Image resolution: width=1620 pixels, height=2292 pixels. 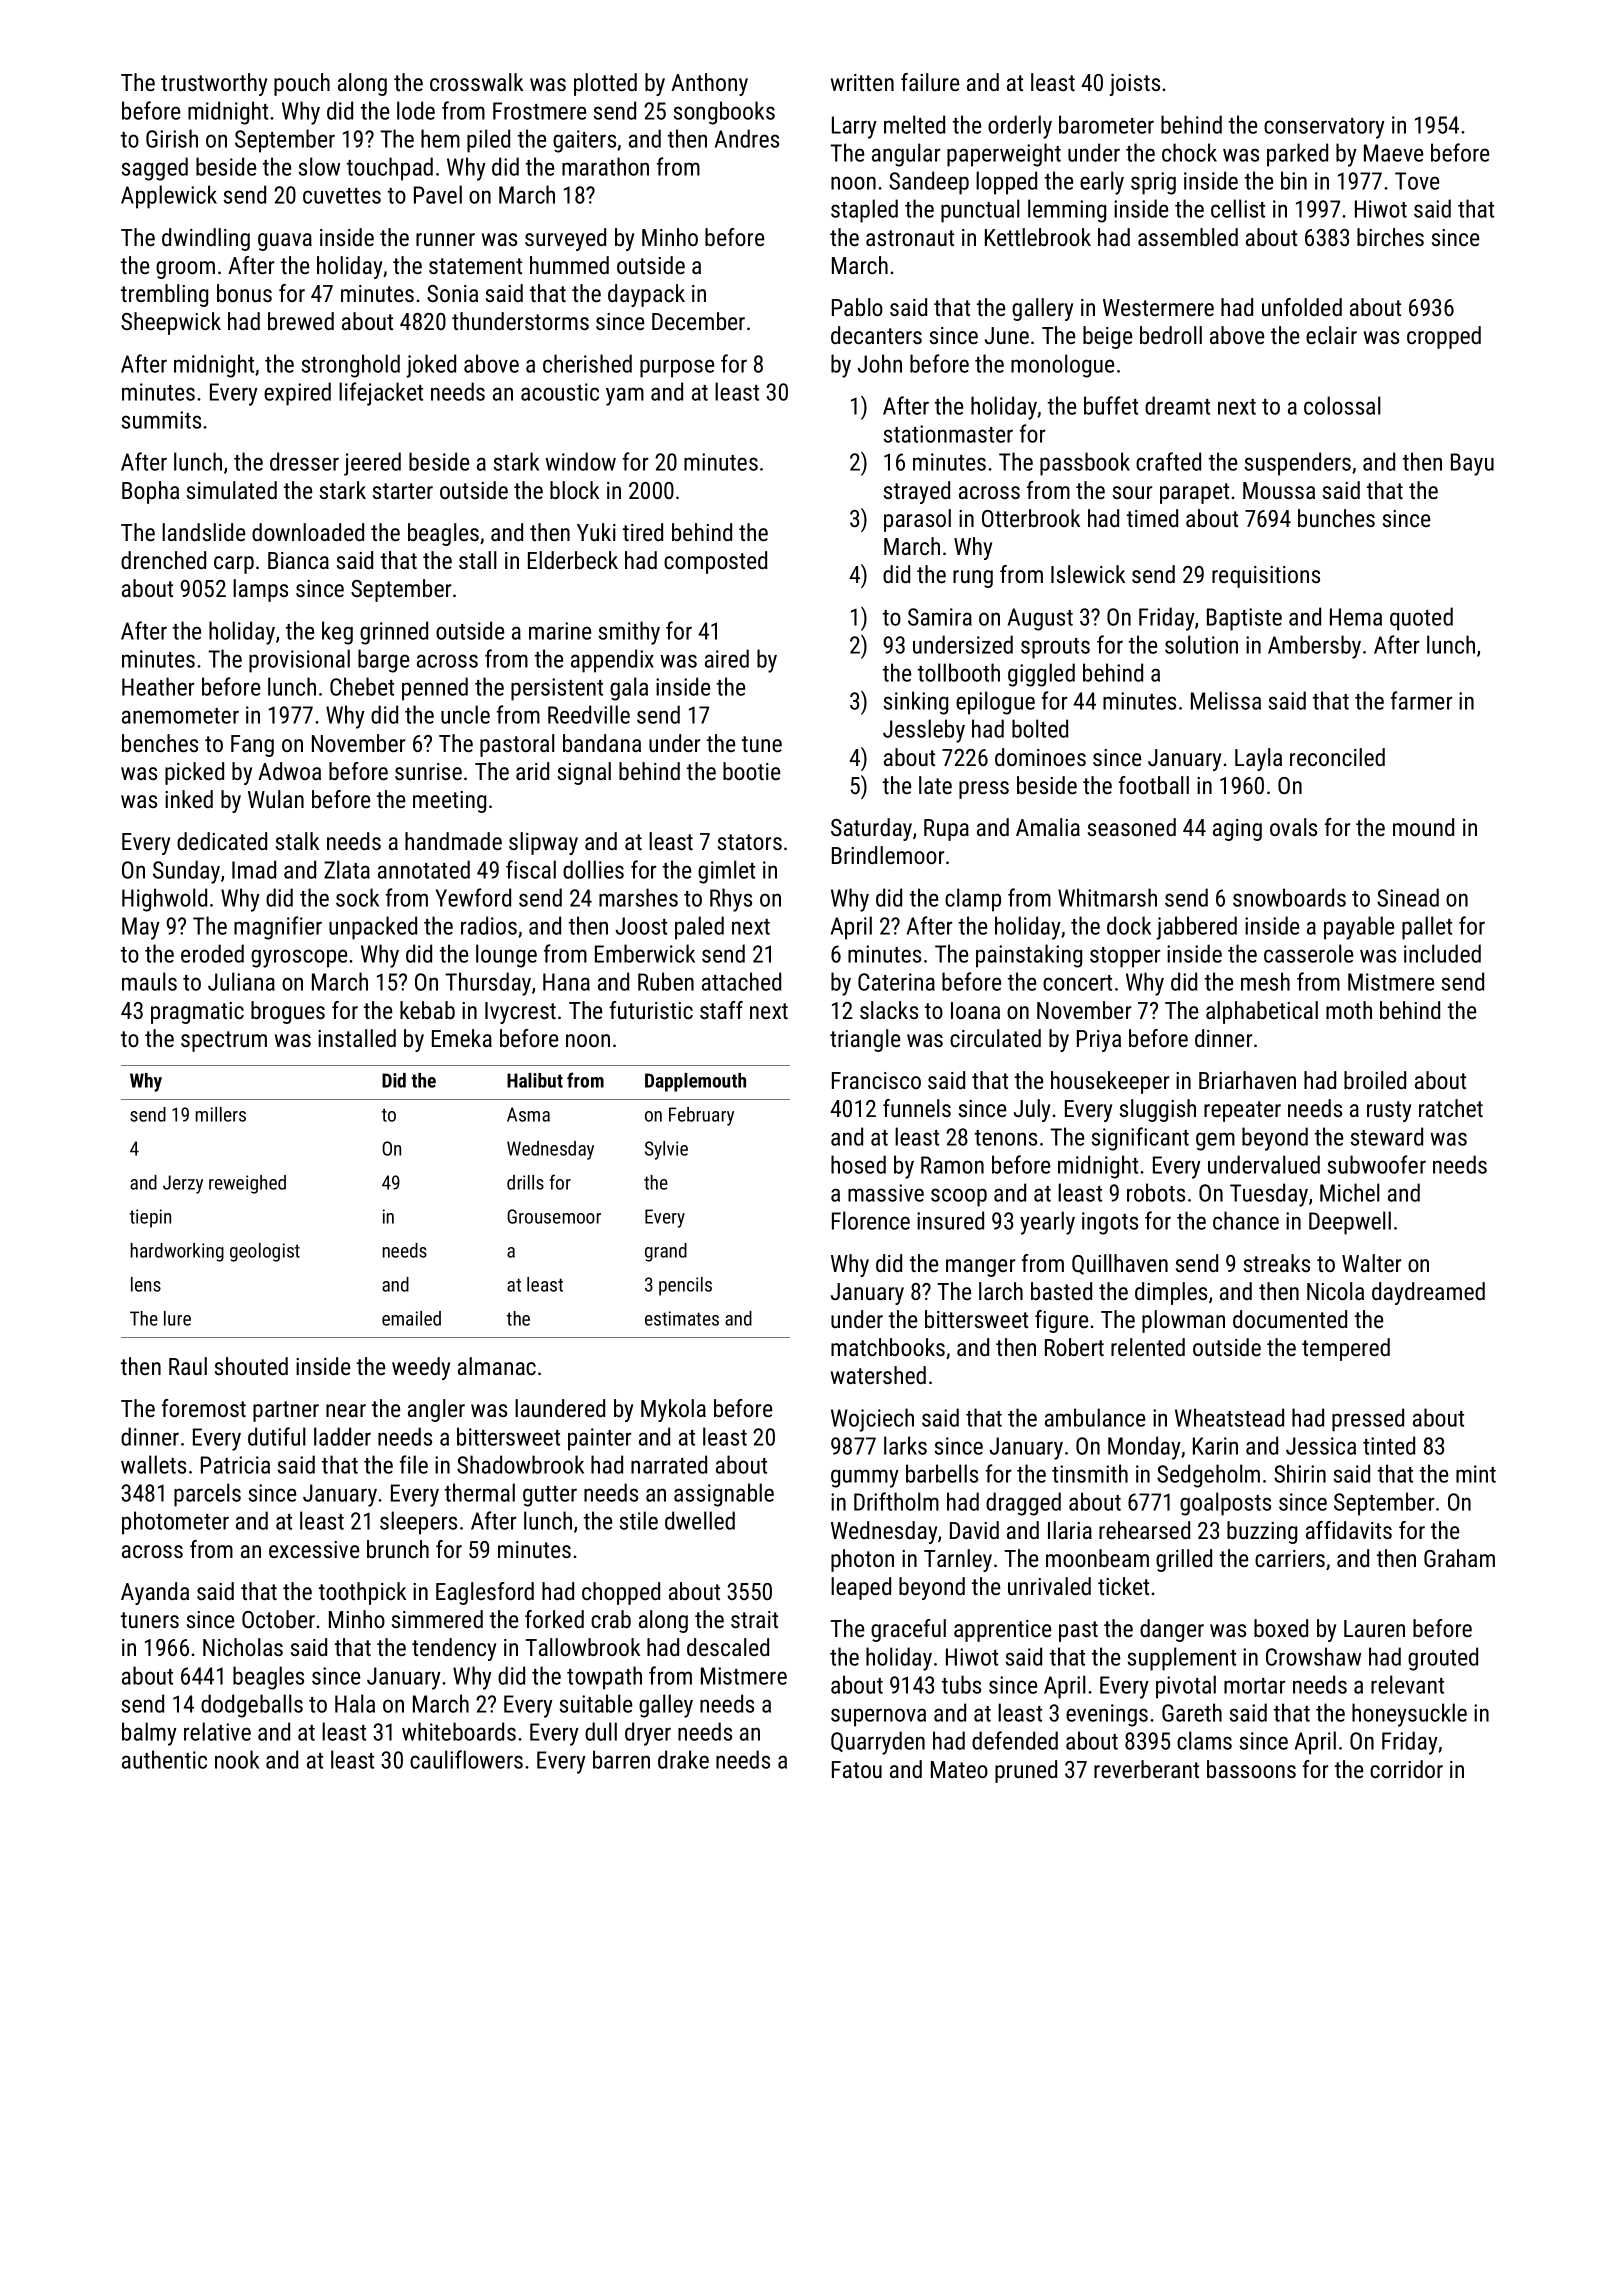 I want to click on snowboards, so click(x=1289, y=897).
